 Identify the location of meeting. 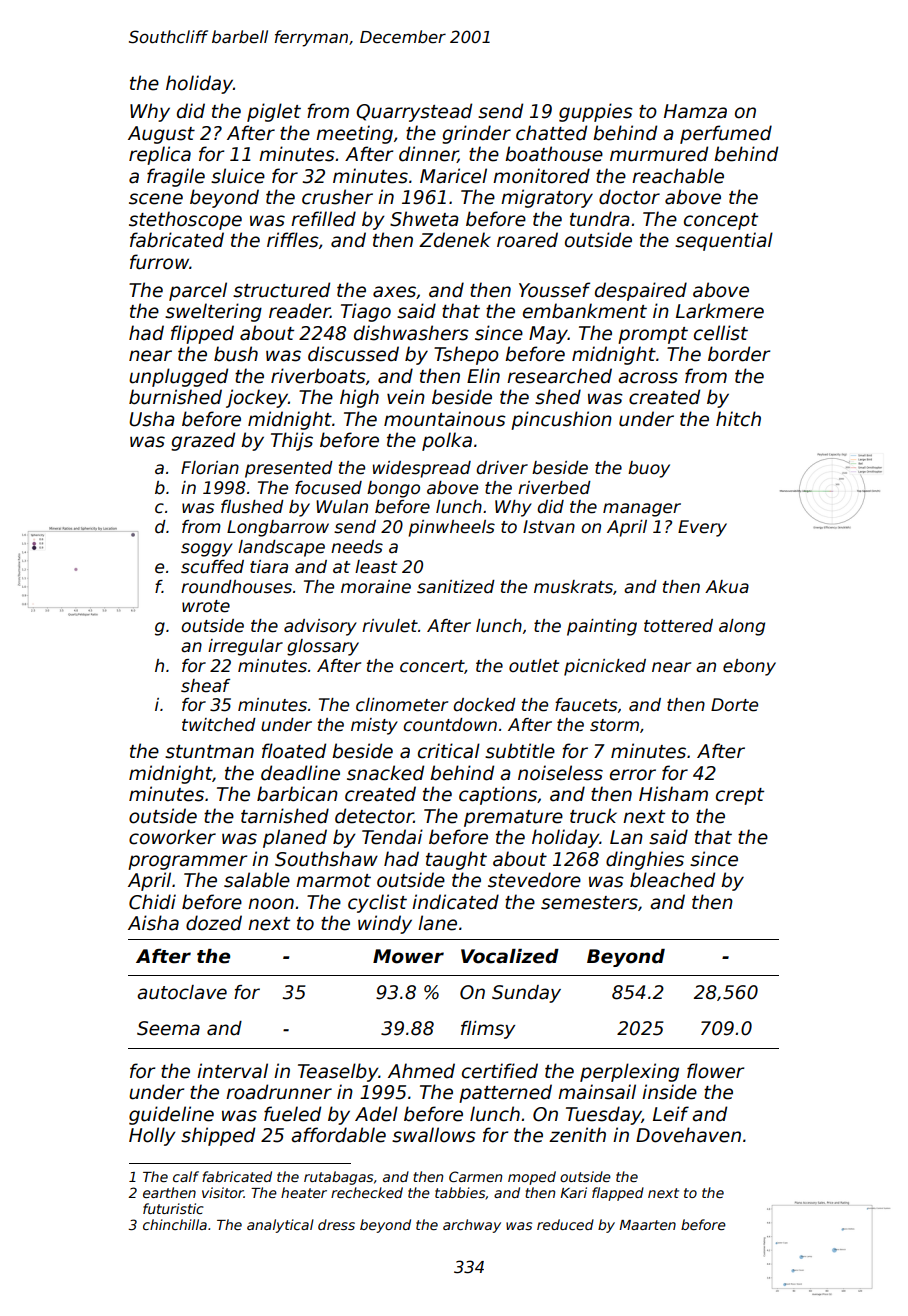
(354, 134).
